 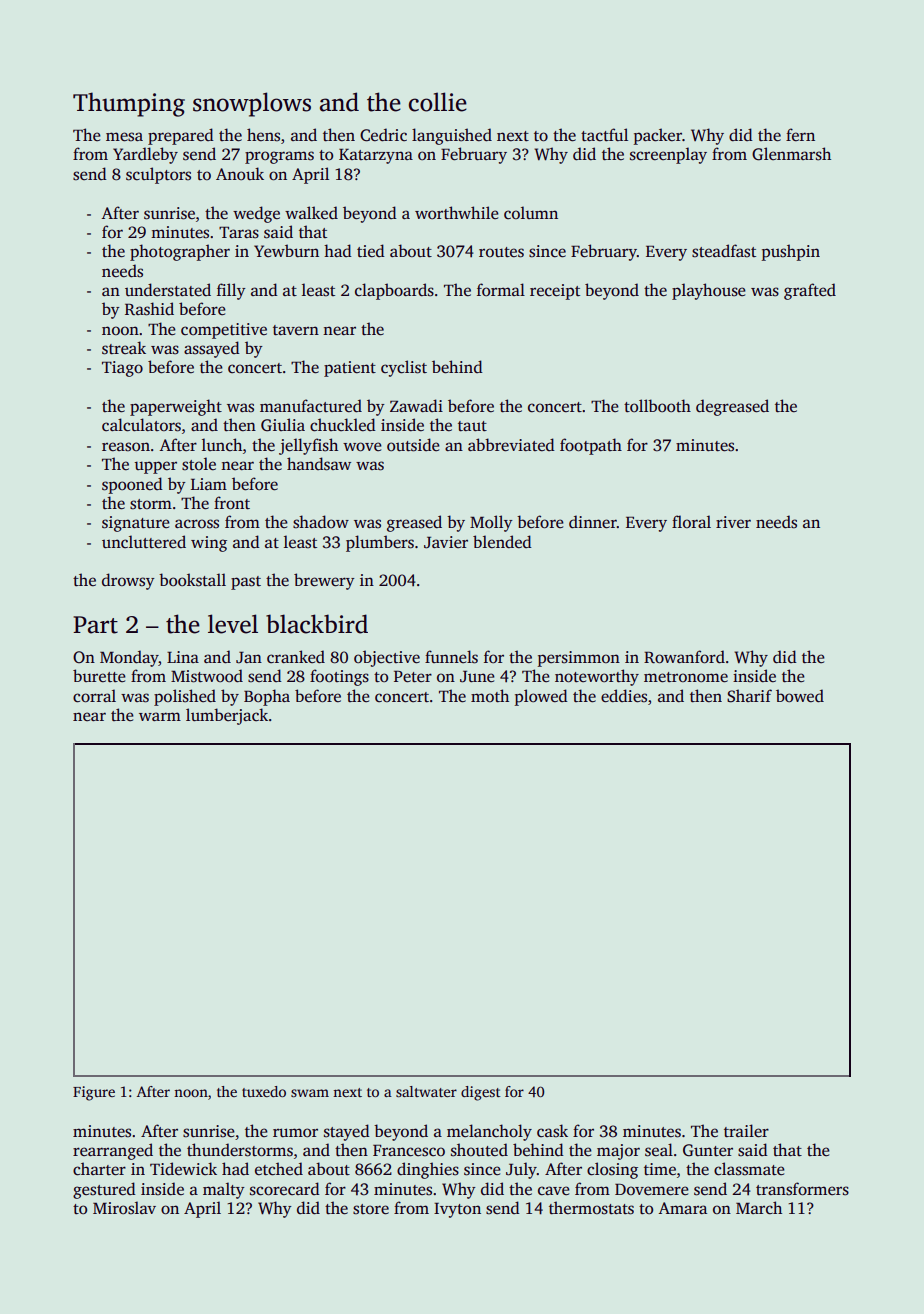 I want to click on footpath, so click(x=591, y=446).
